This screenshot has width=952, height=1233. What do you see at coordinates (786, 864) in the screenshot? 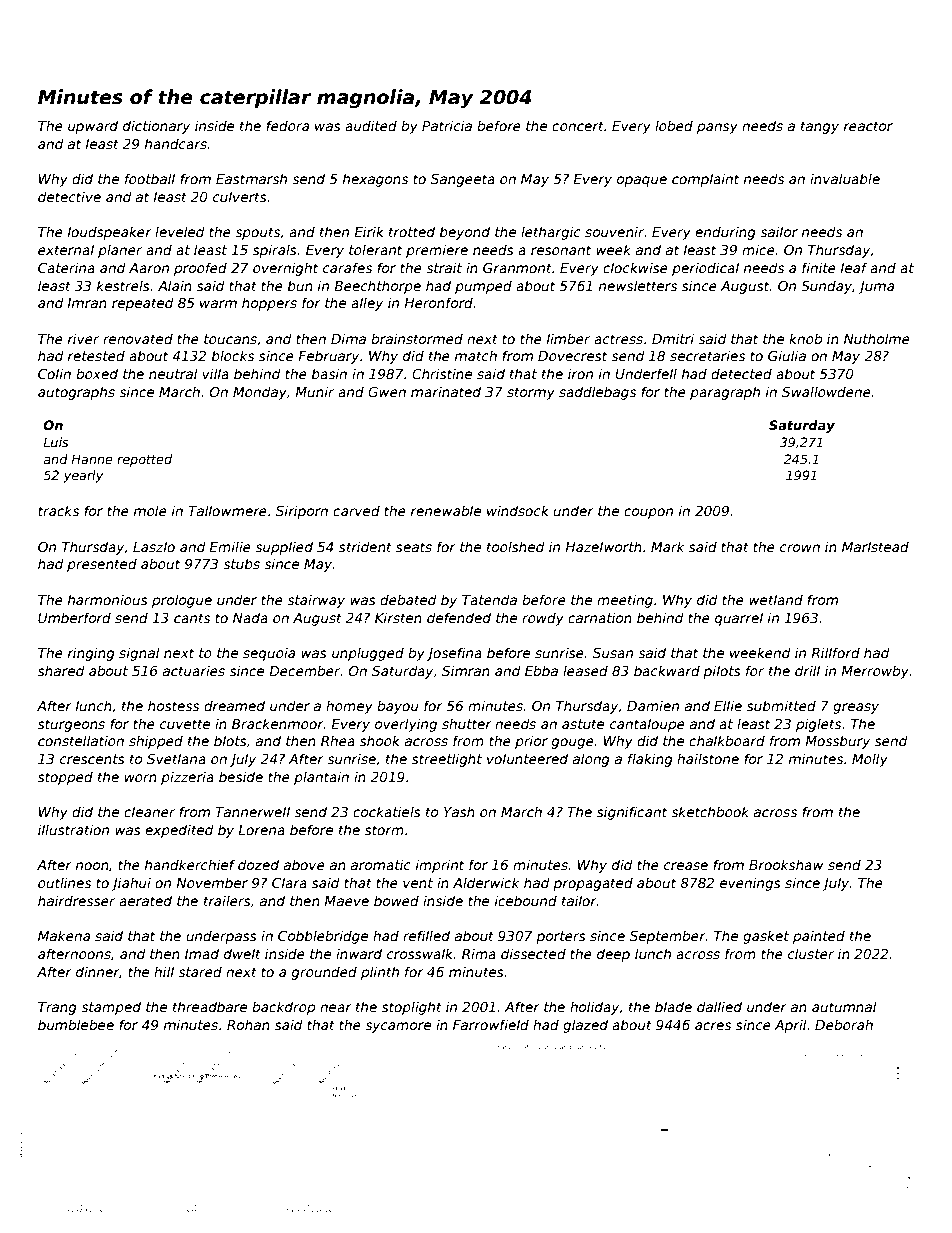
I see `Brookshaw` at bounding box center [786, 864].
